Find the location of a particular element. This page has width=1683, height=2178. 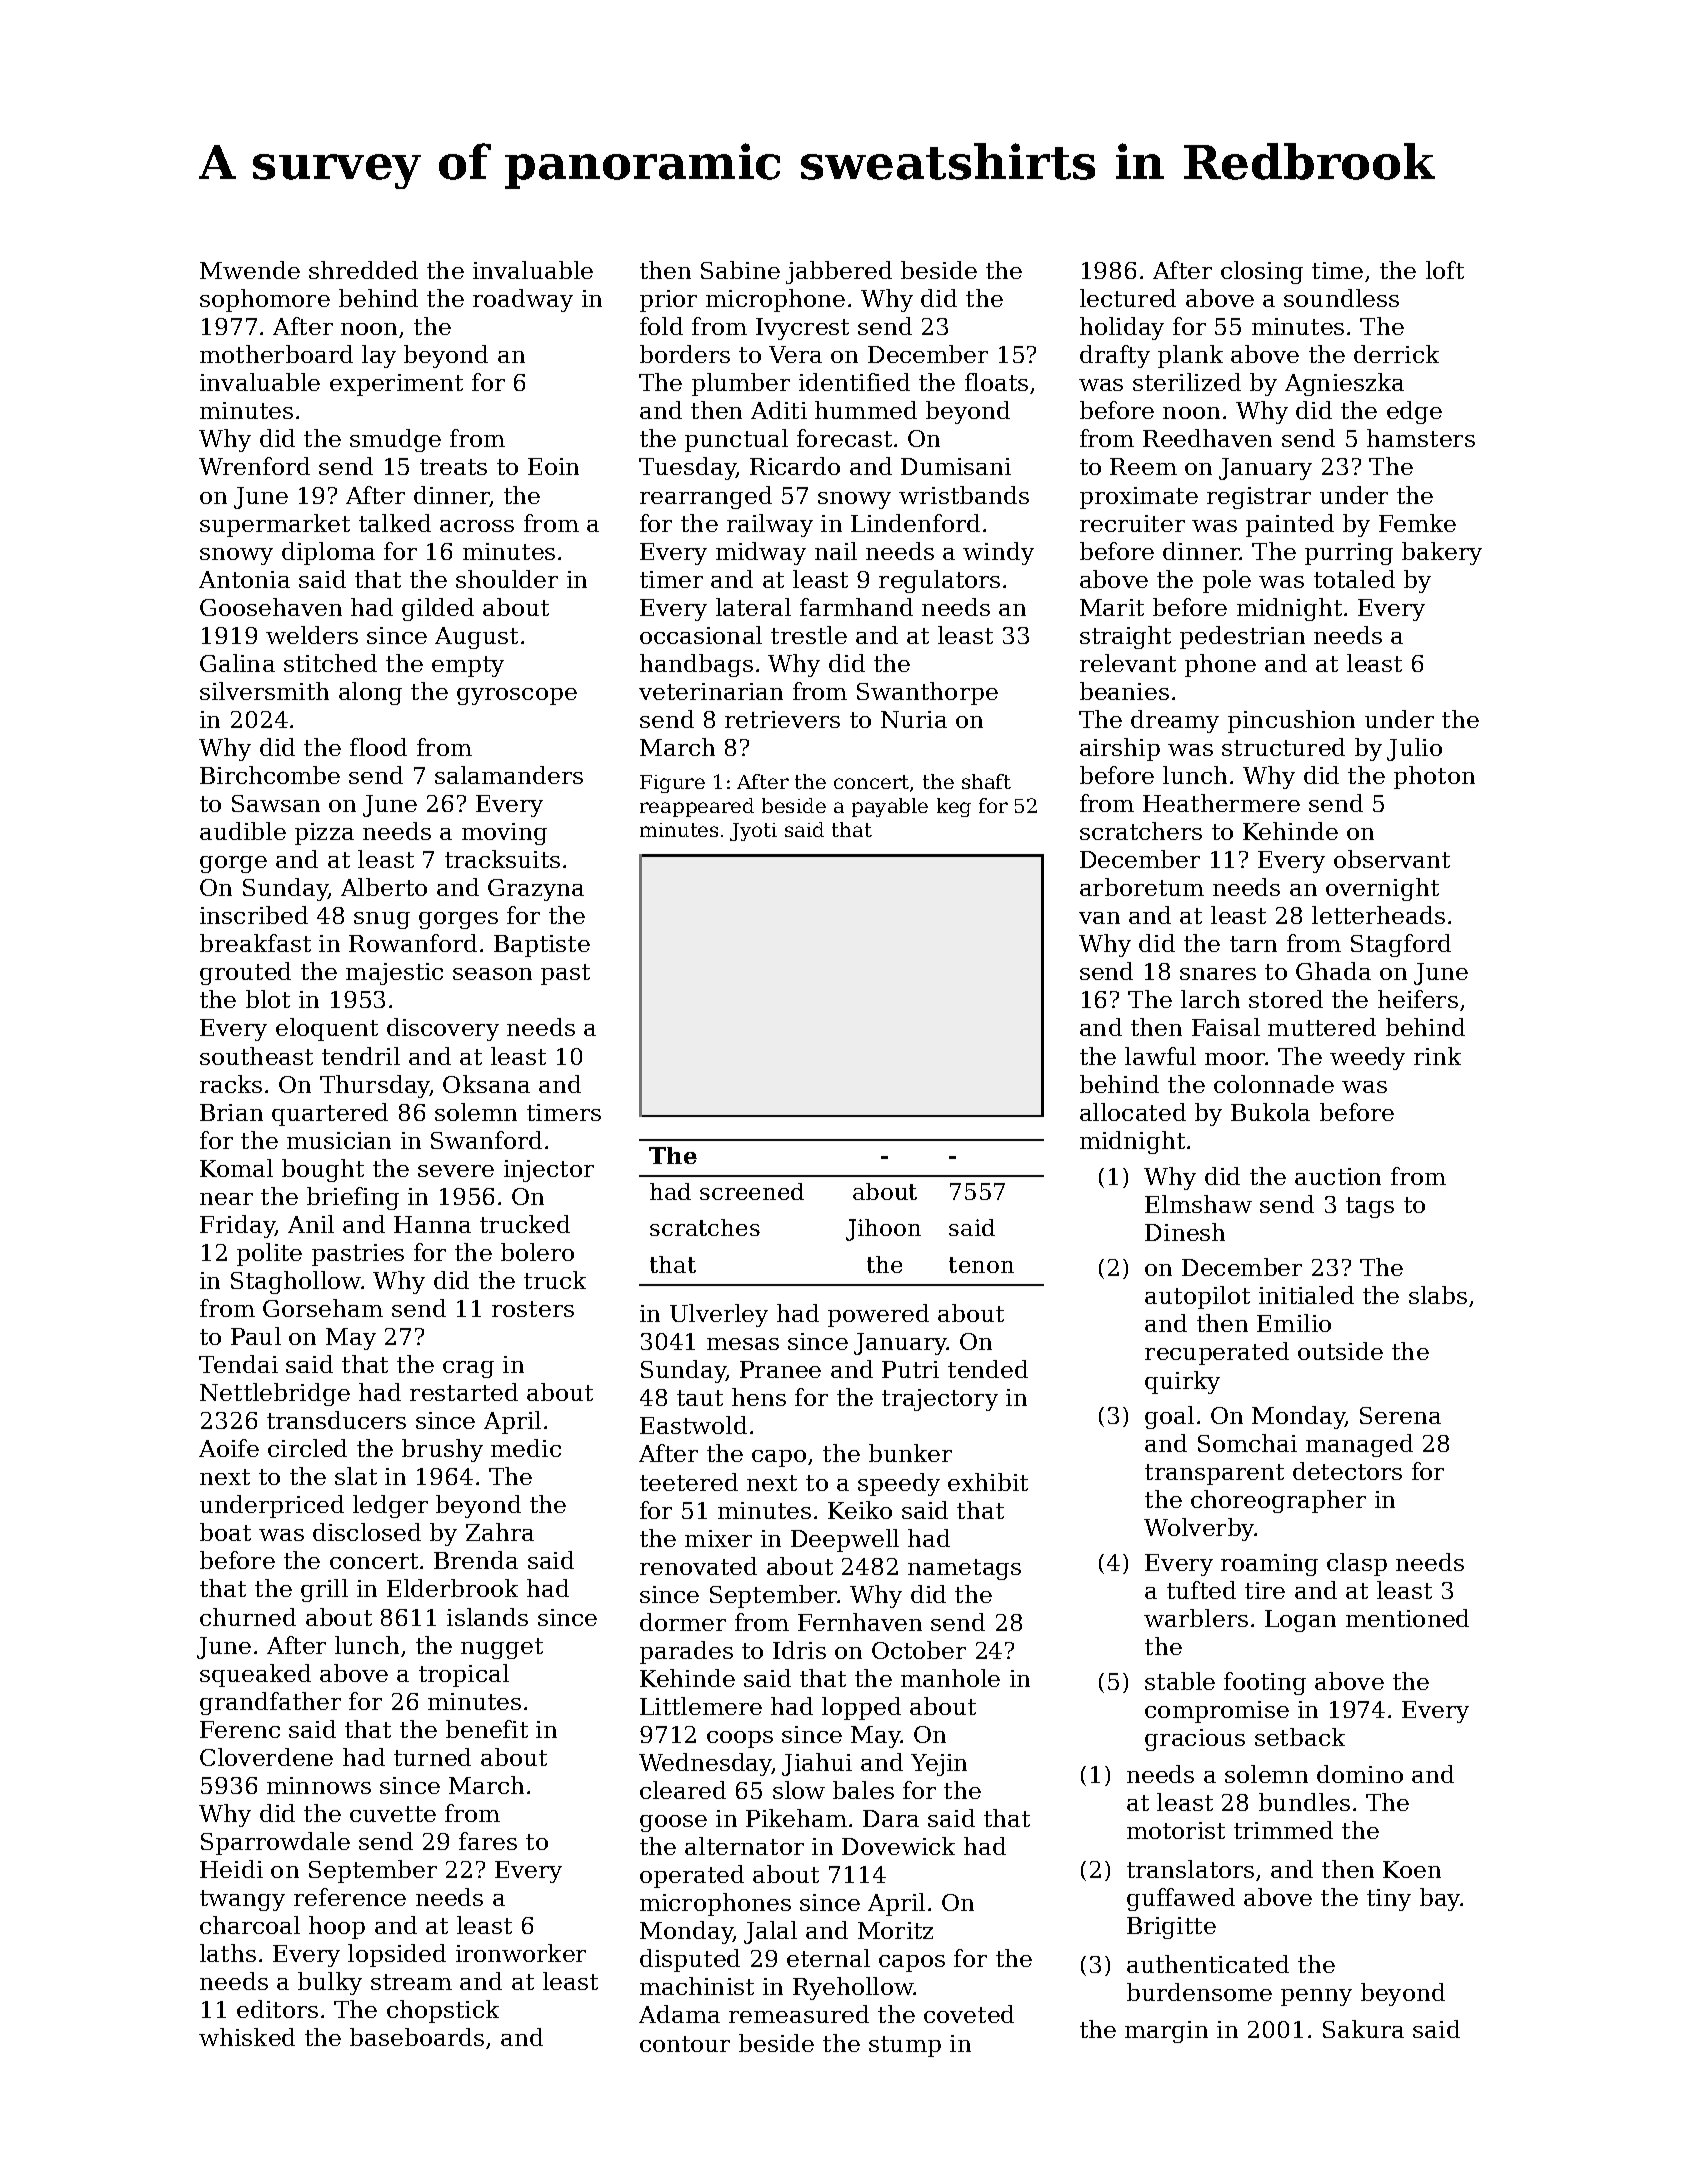

jabbered is located at coordinates (839, 272).
